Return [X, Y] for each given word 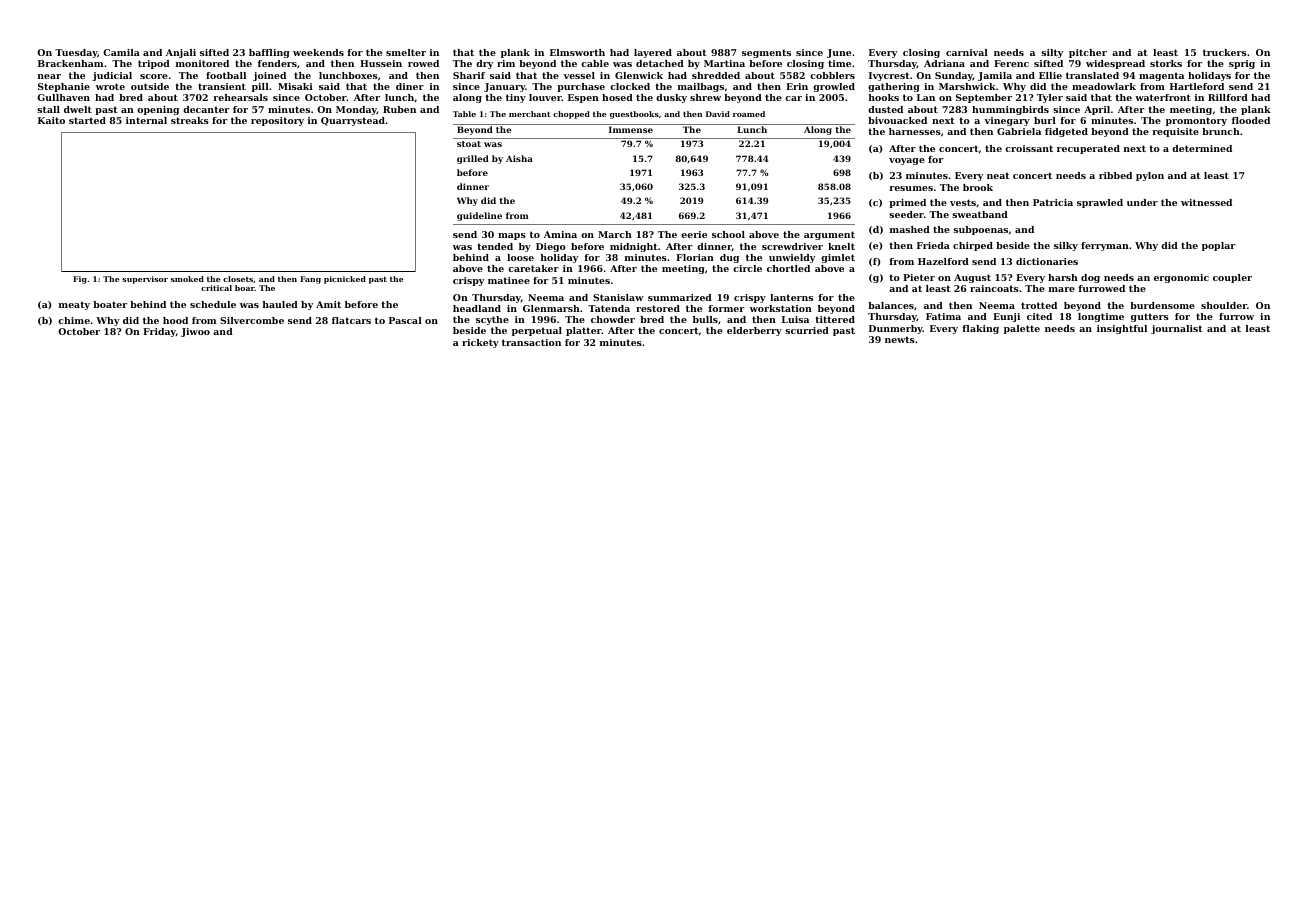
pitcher [1088, 53]
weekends [318, 52]
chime [74, 320]
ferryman [1105, 246]
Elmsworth [577, 52]
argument [829, 235]
